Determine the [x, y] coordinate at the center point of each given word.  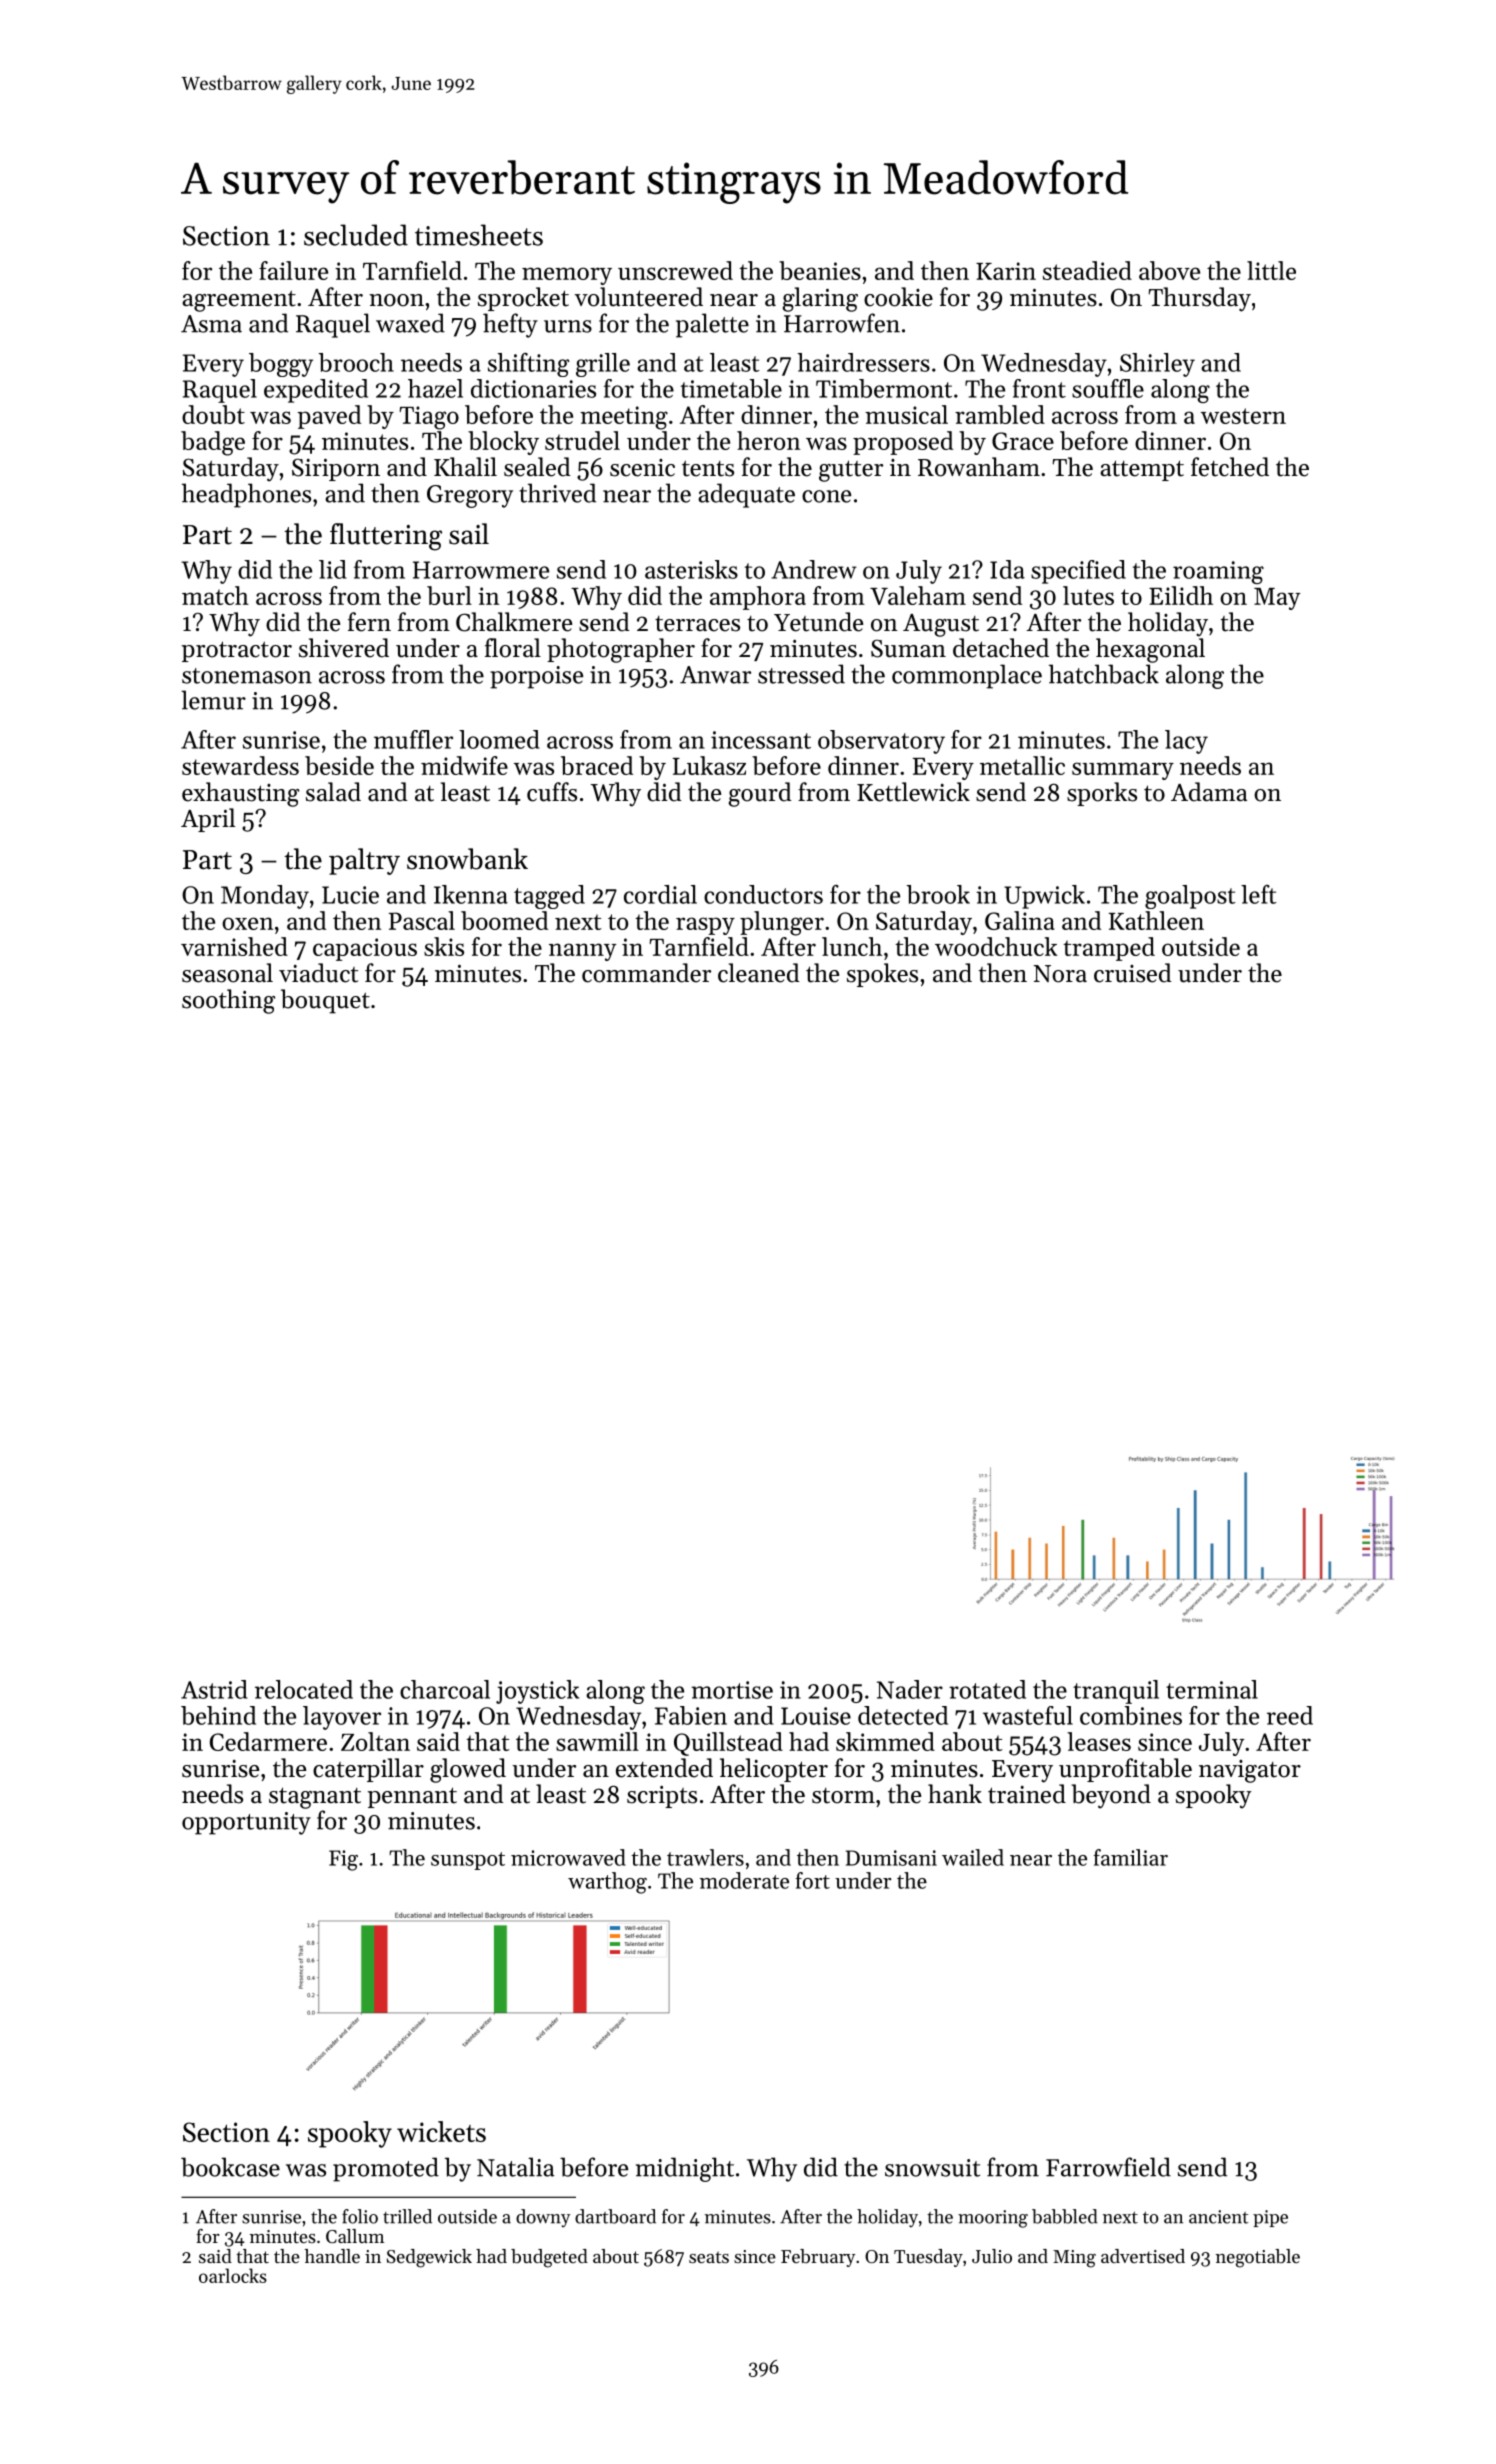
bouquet [325, 1001]
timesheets [479, 235]
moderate [744, 1880]
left [1259, 894]
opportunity [246, 1823]
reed [1290, 1715]
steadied [1087, 270]
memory [567, 276]
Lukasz [709, 765]
